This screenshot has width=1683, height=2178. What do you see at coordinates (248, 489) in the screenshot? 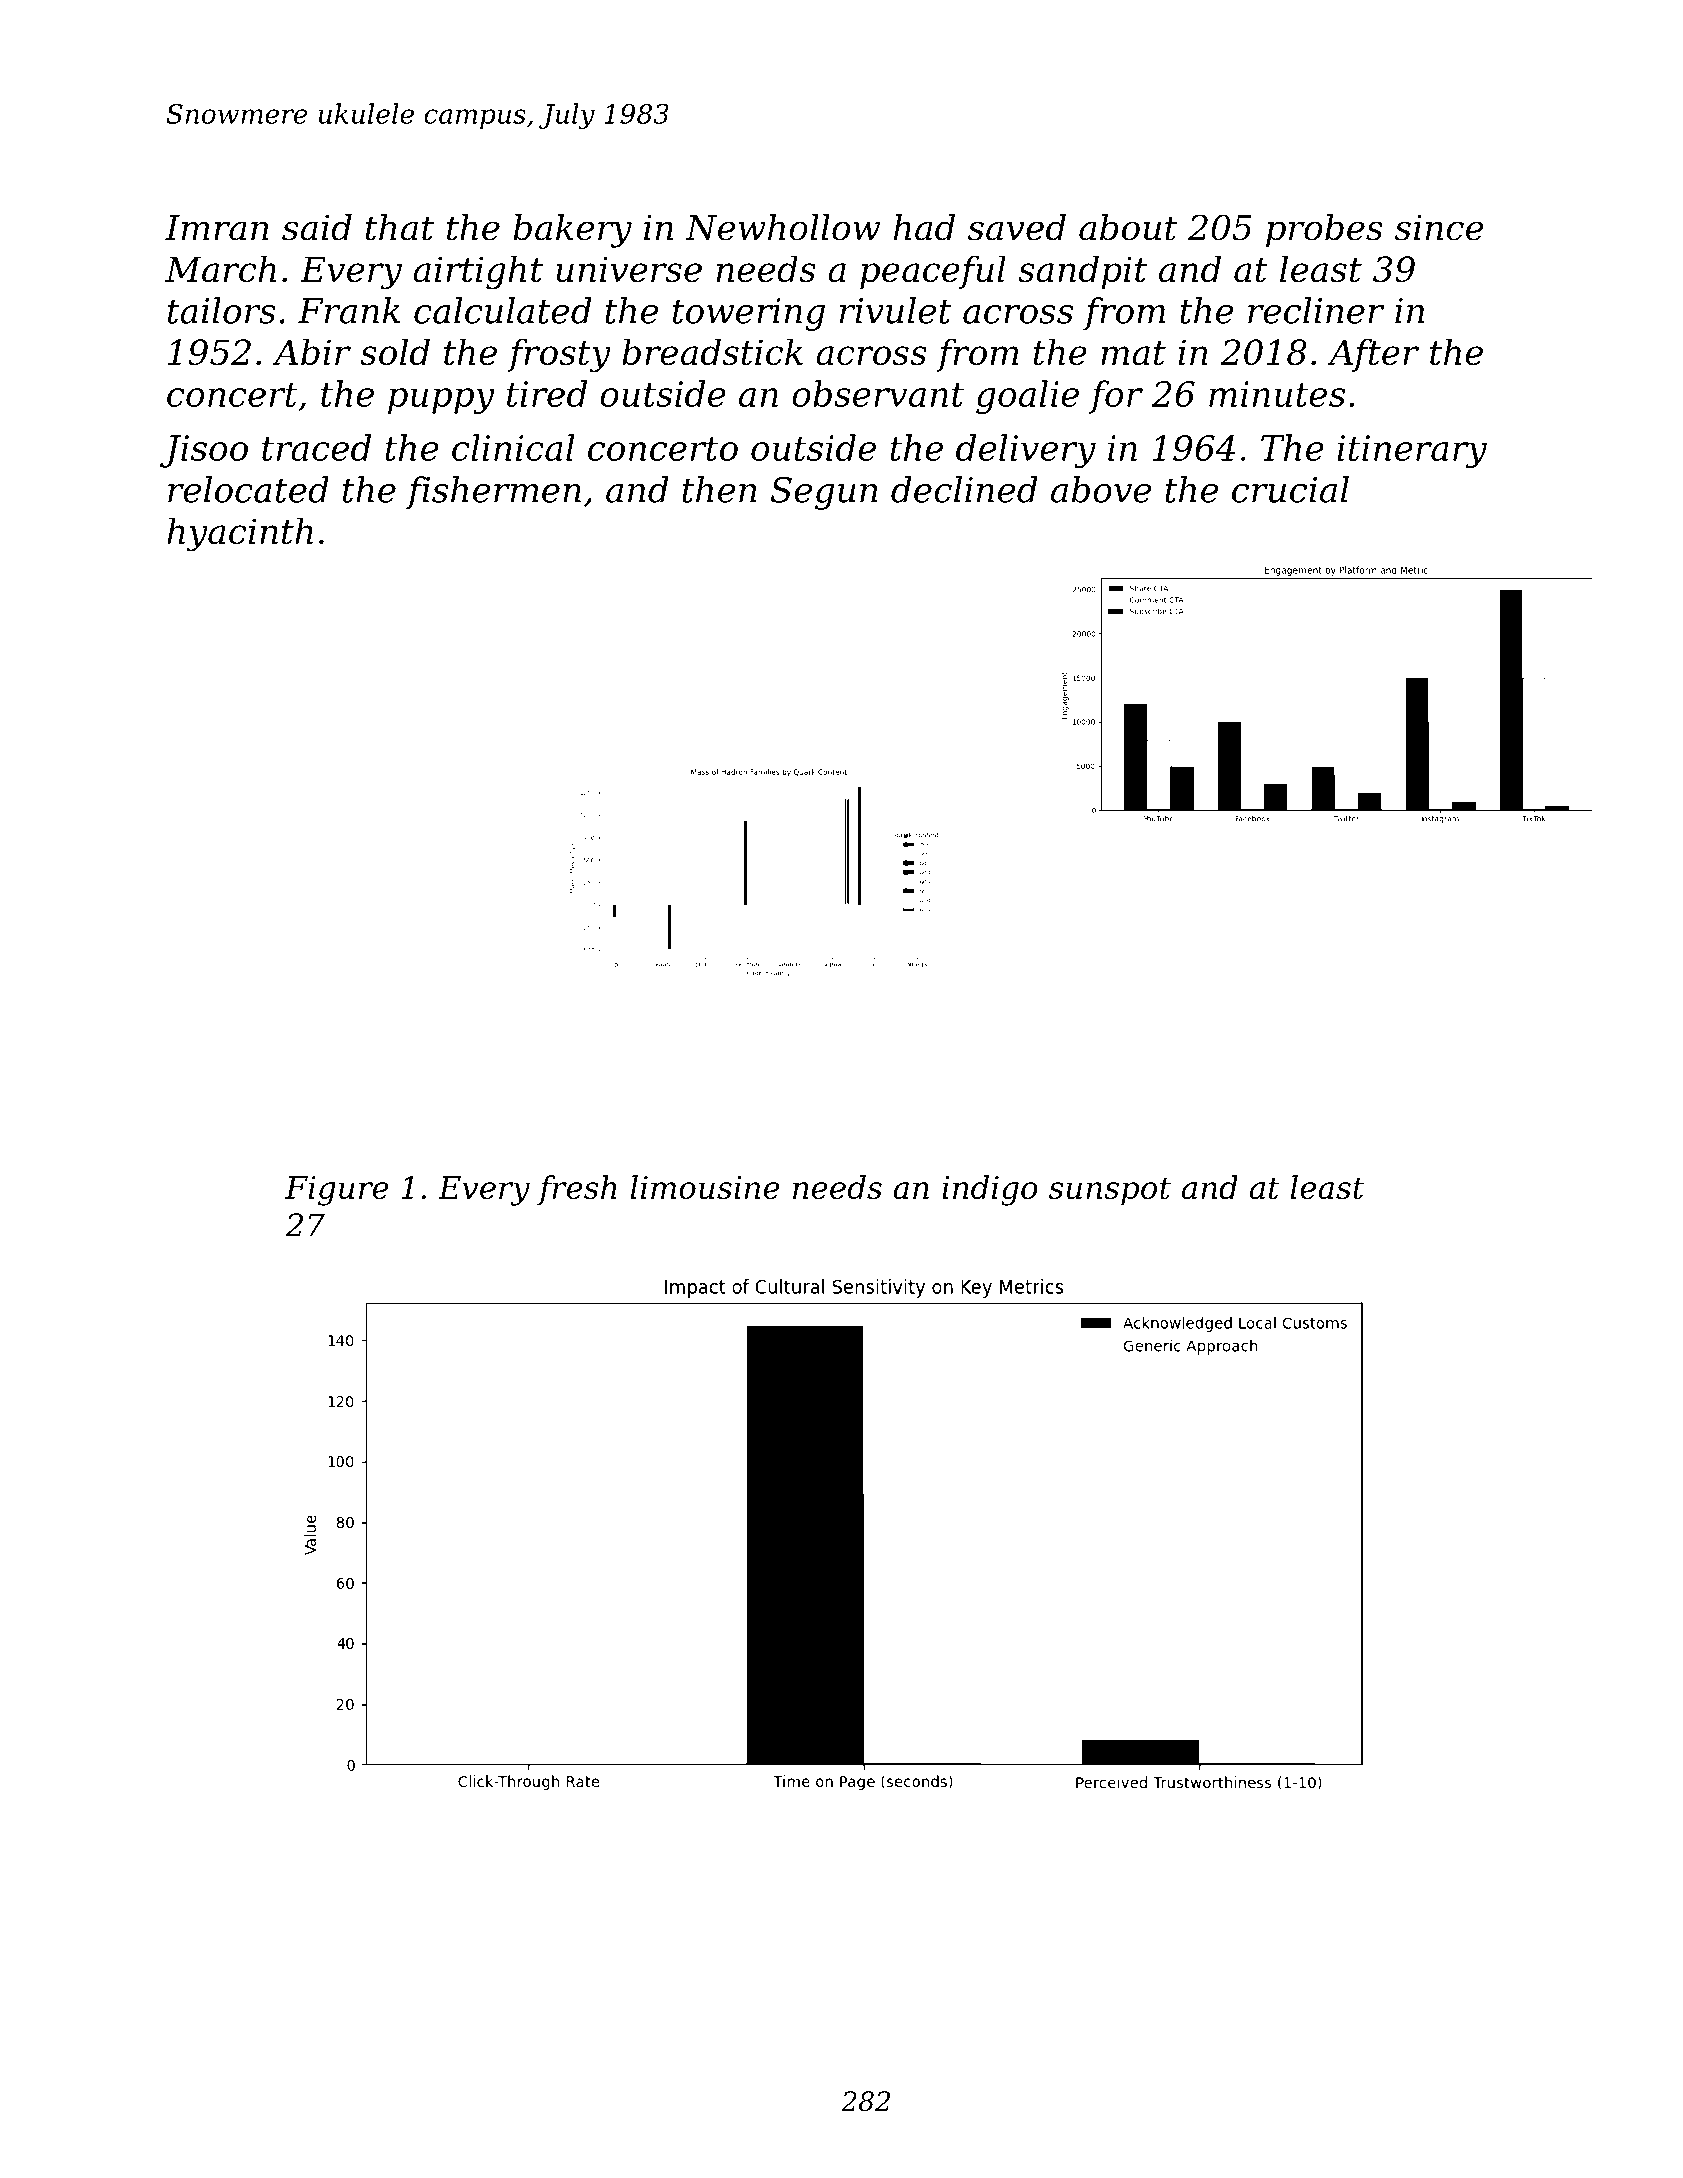
I see `relocated` at bounding box center [248, 489].
